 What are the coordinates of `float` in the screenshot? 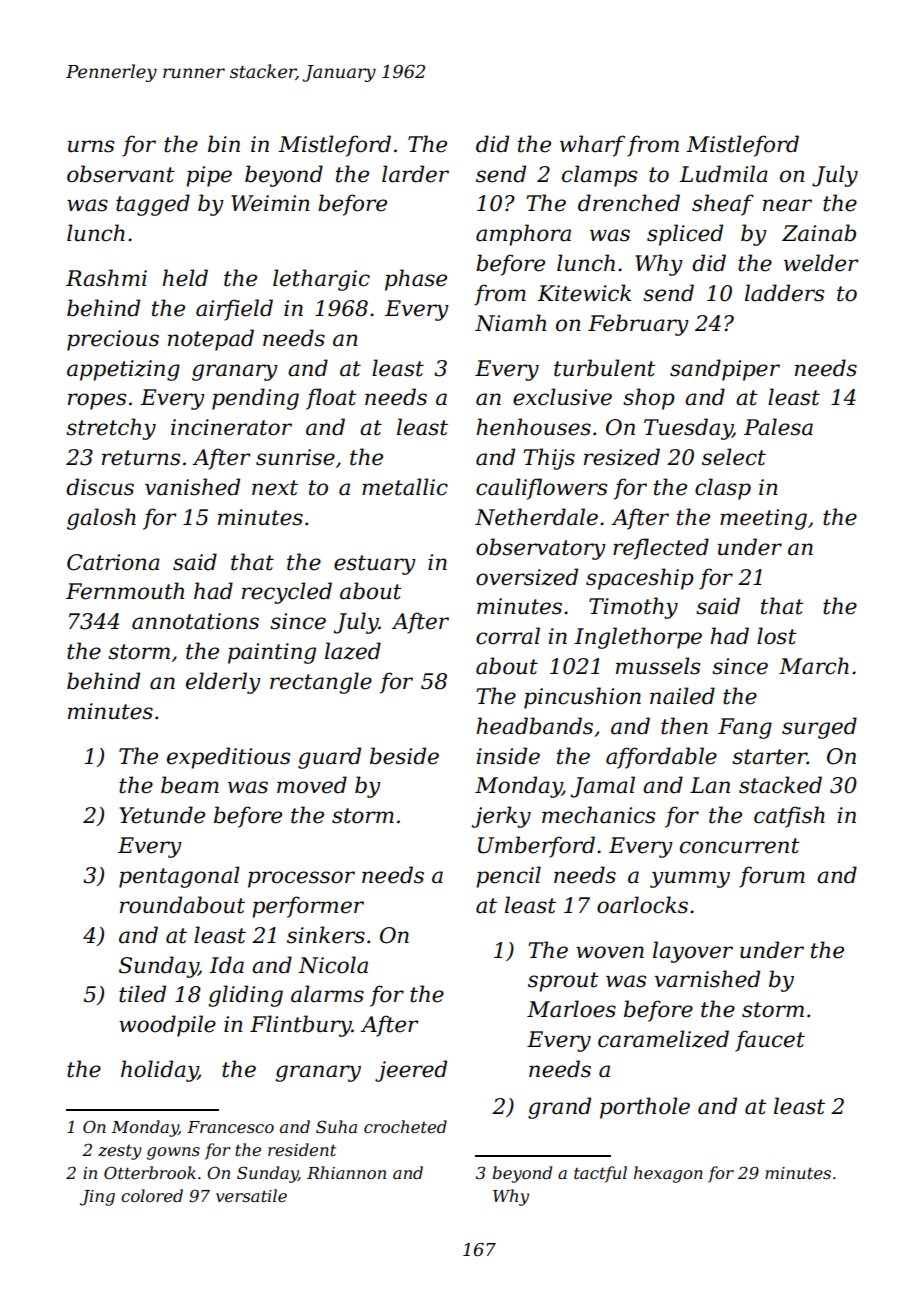 It's located at (331, 399).
